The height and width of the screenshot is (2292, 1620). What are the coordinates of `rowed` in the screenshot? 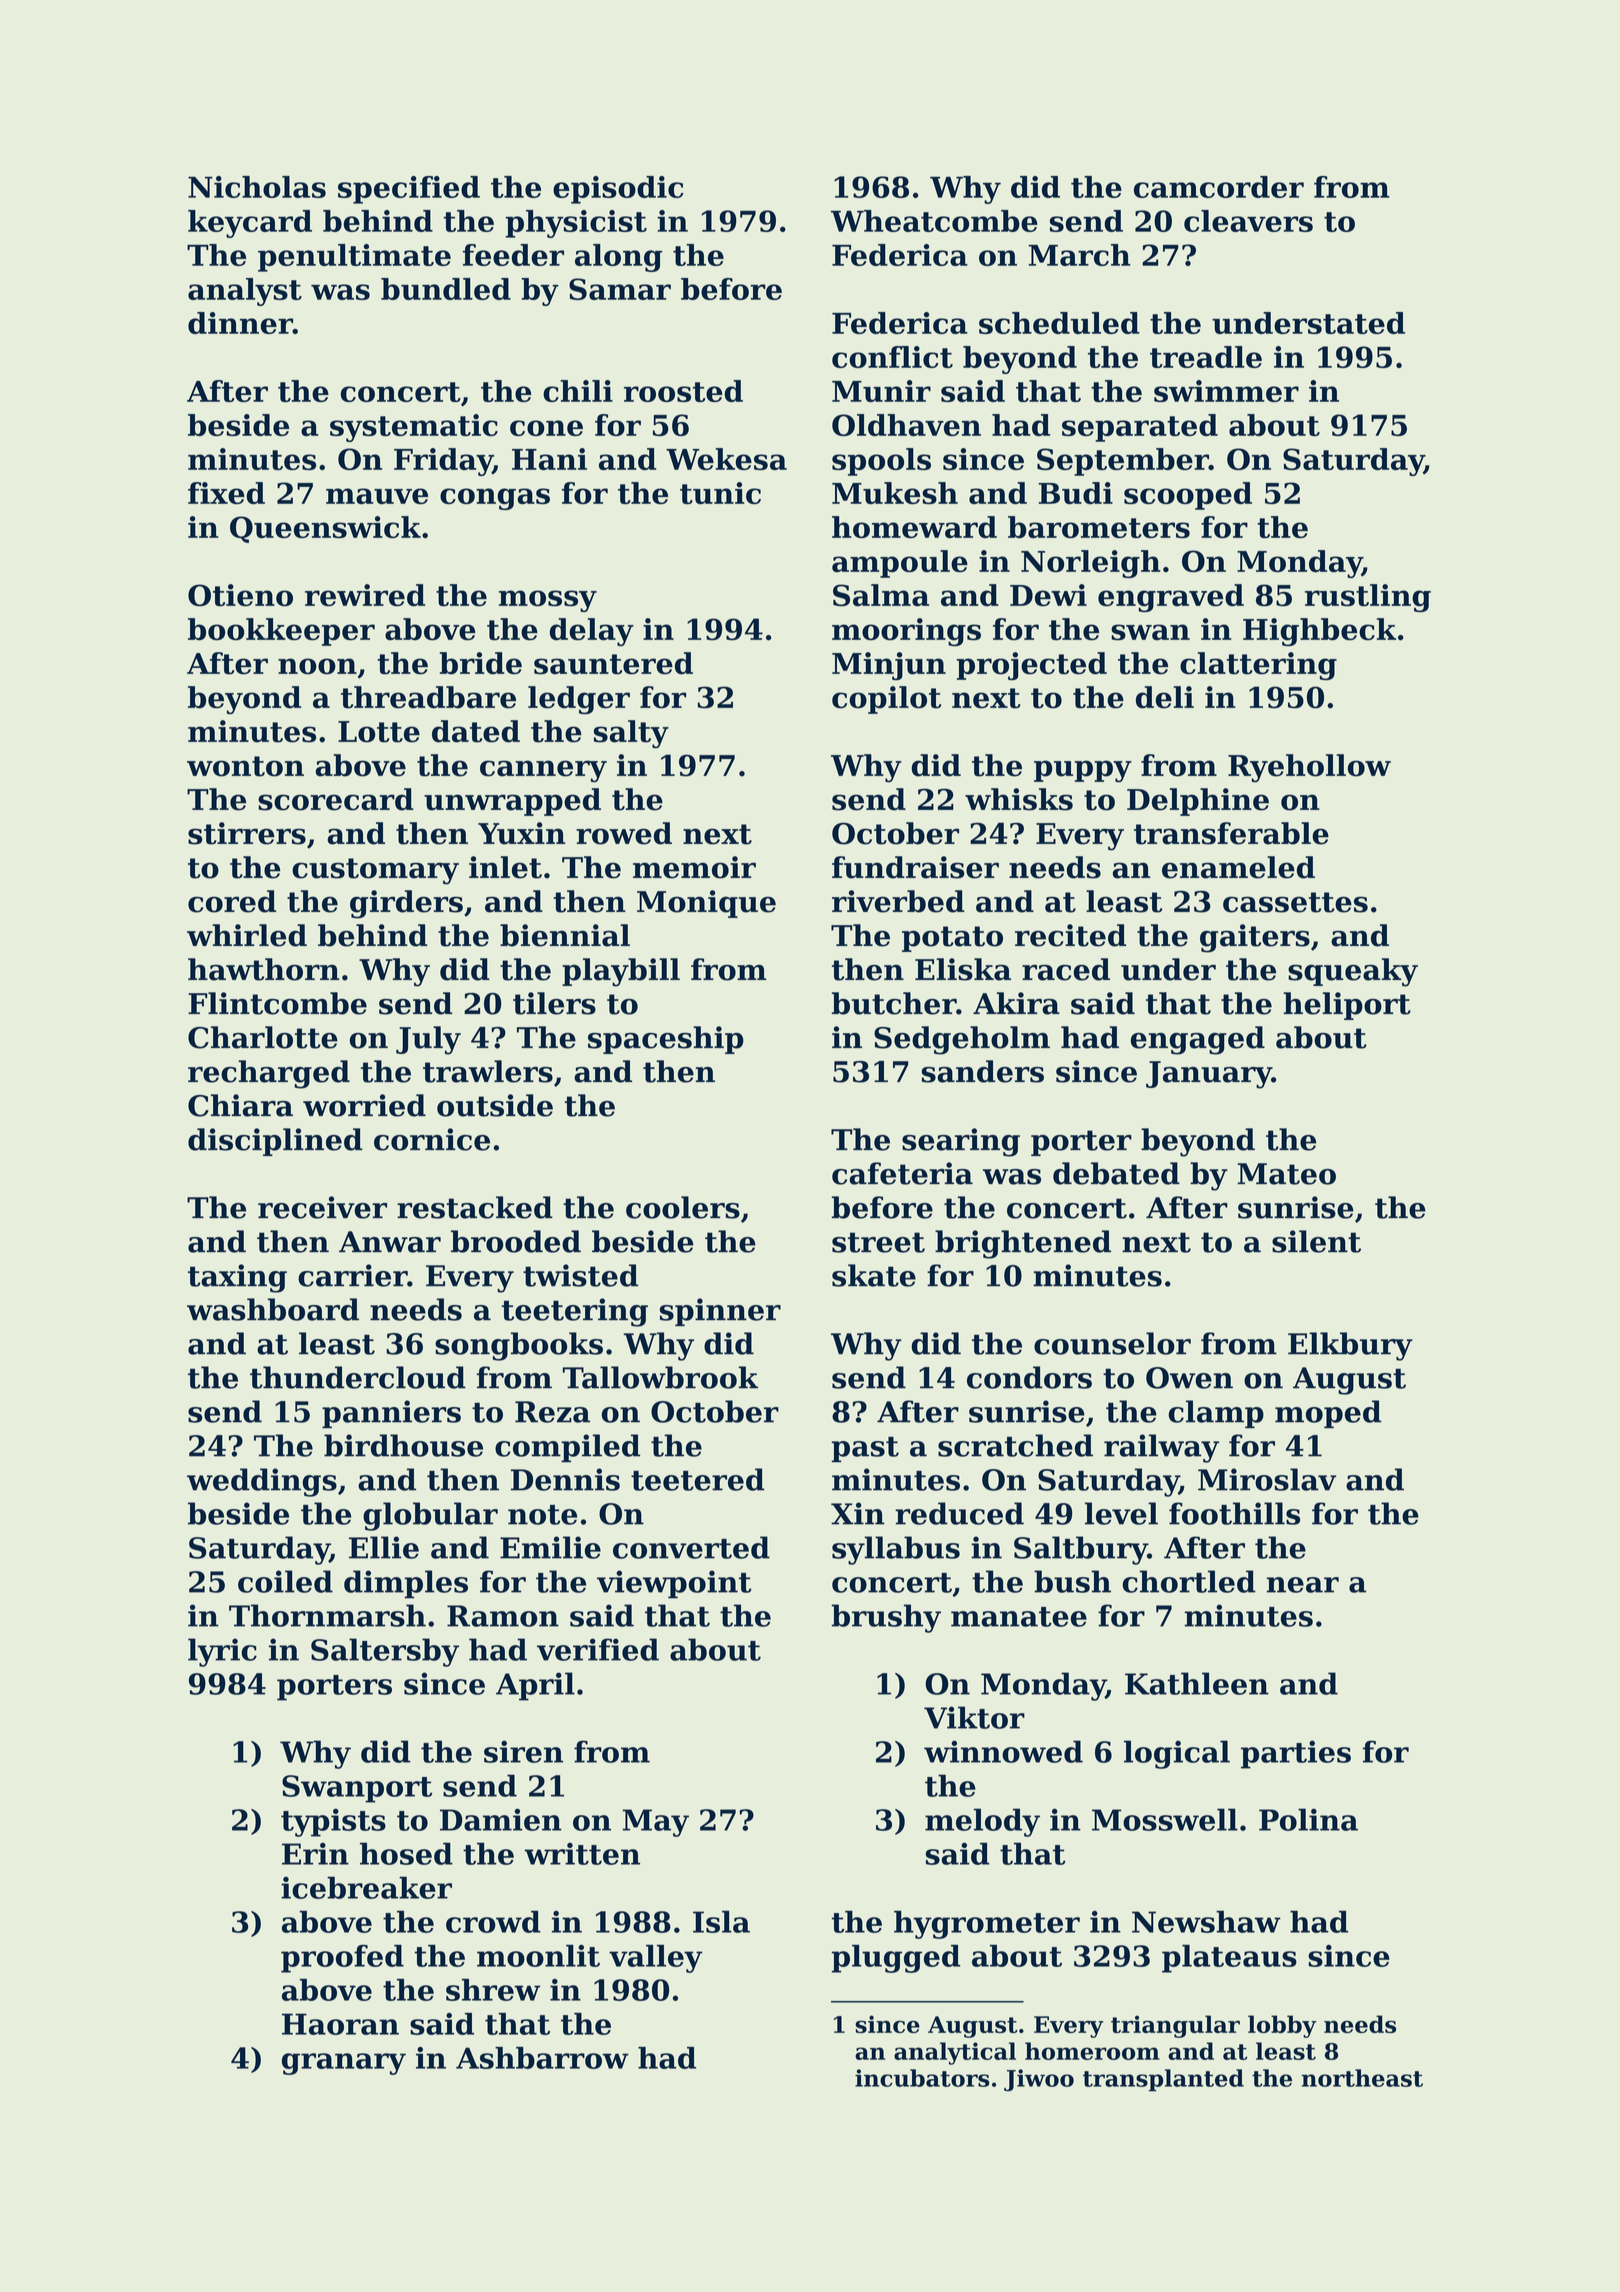 It's located at (624, 833).
